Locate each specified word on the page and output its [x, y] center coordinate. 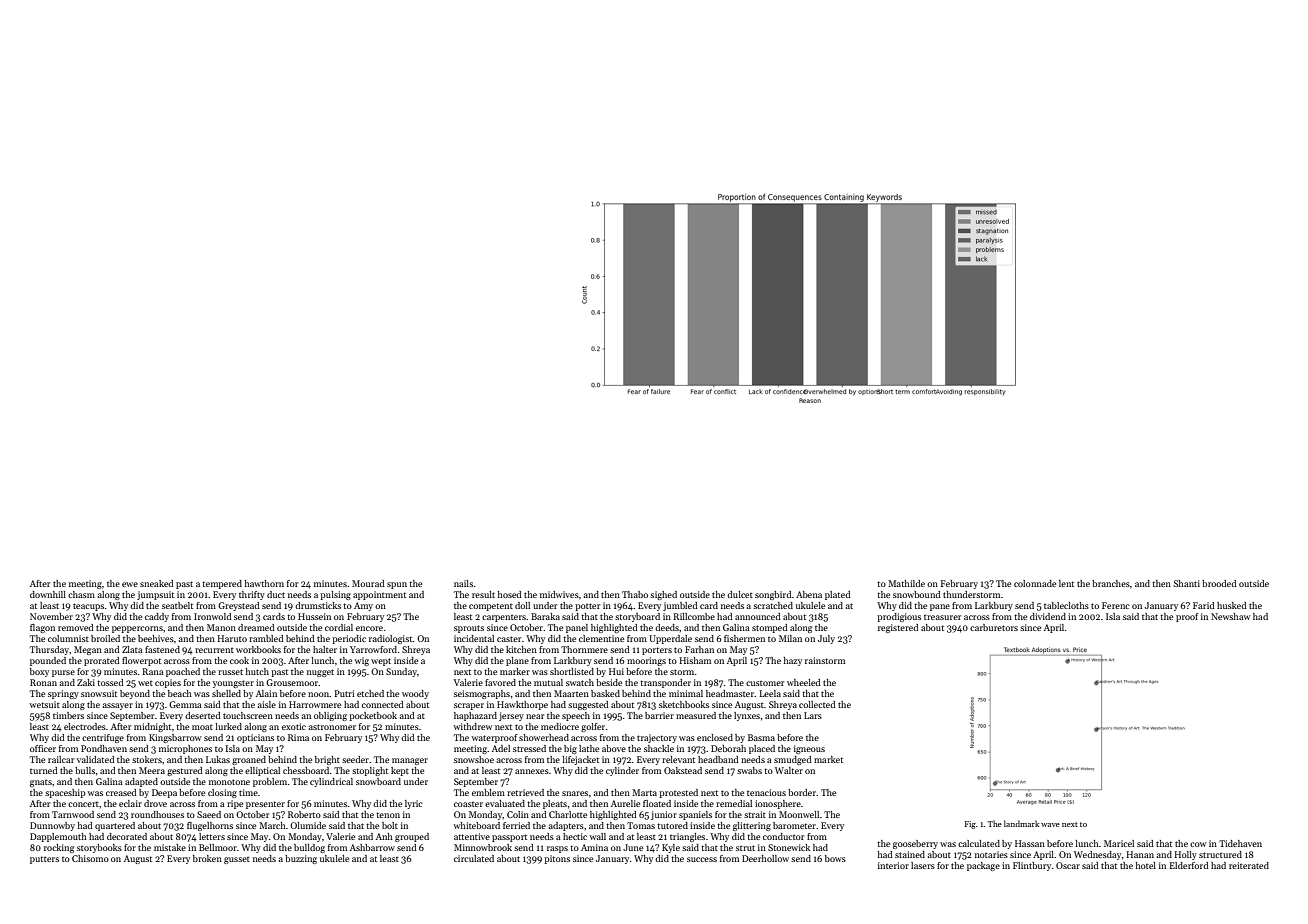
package [983, 866]
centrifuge [103, 738]
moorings [646, 661]
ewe [130, 584]
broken [207, 858]
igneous [809, 749]
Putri [344, 693]
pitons [557, 859]
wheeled [804, 682]
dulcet [740, 594]
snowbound [917, 594]
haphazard [475, 716]
